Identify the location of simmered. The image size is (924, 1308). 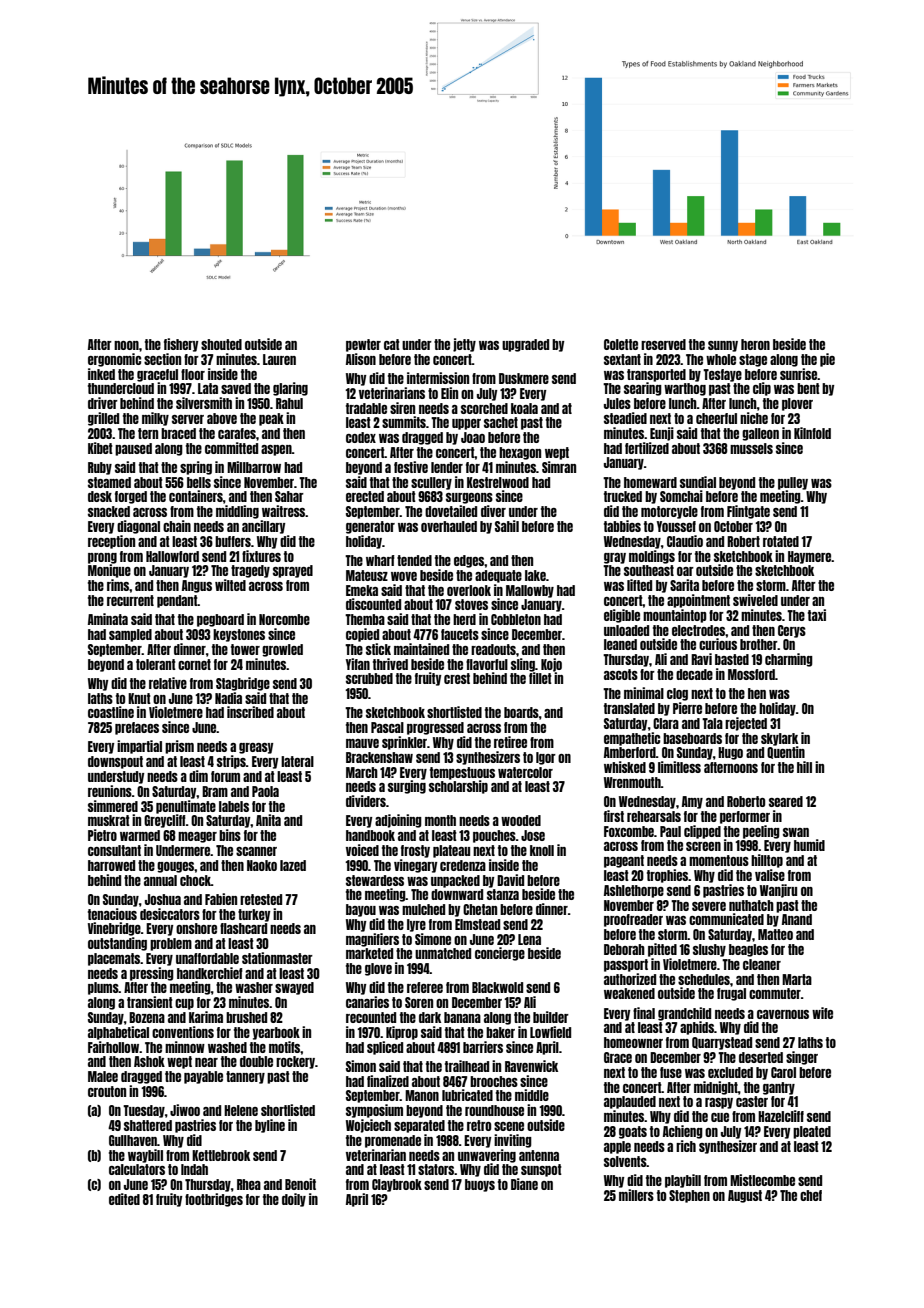
(113, 806).
